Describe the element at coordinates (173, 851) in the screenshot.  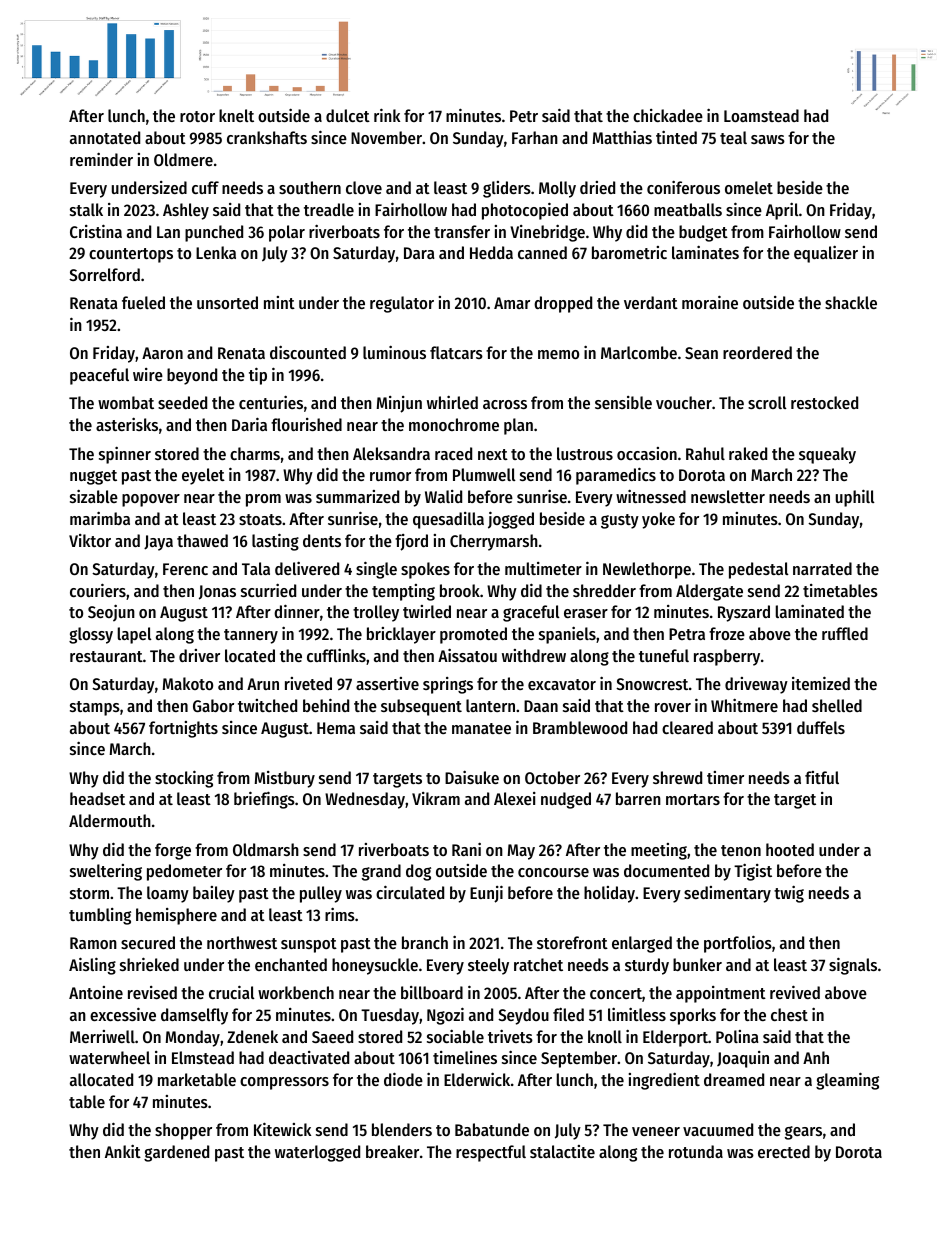
I see `forge` at that location.
